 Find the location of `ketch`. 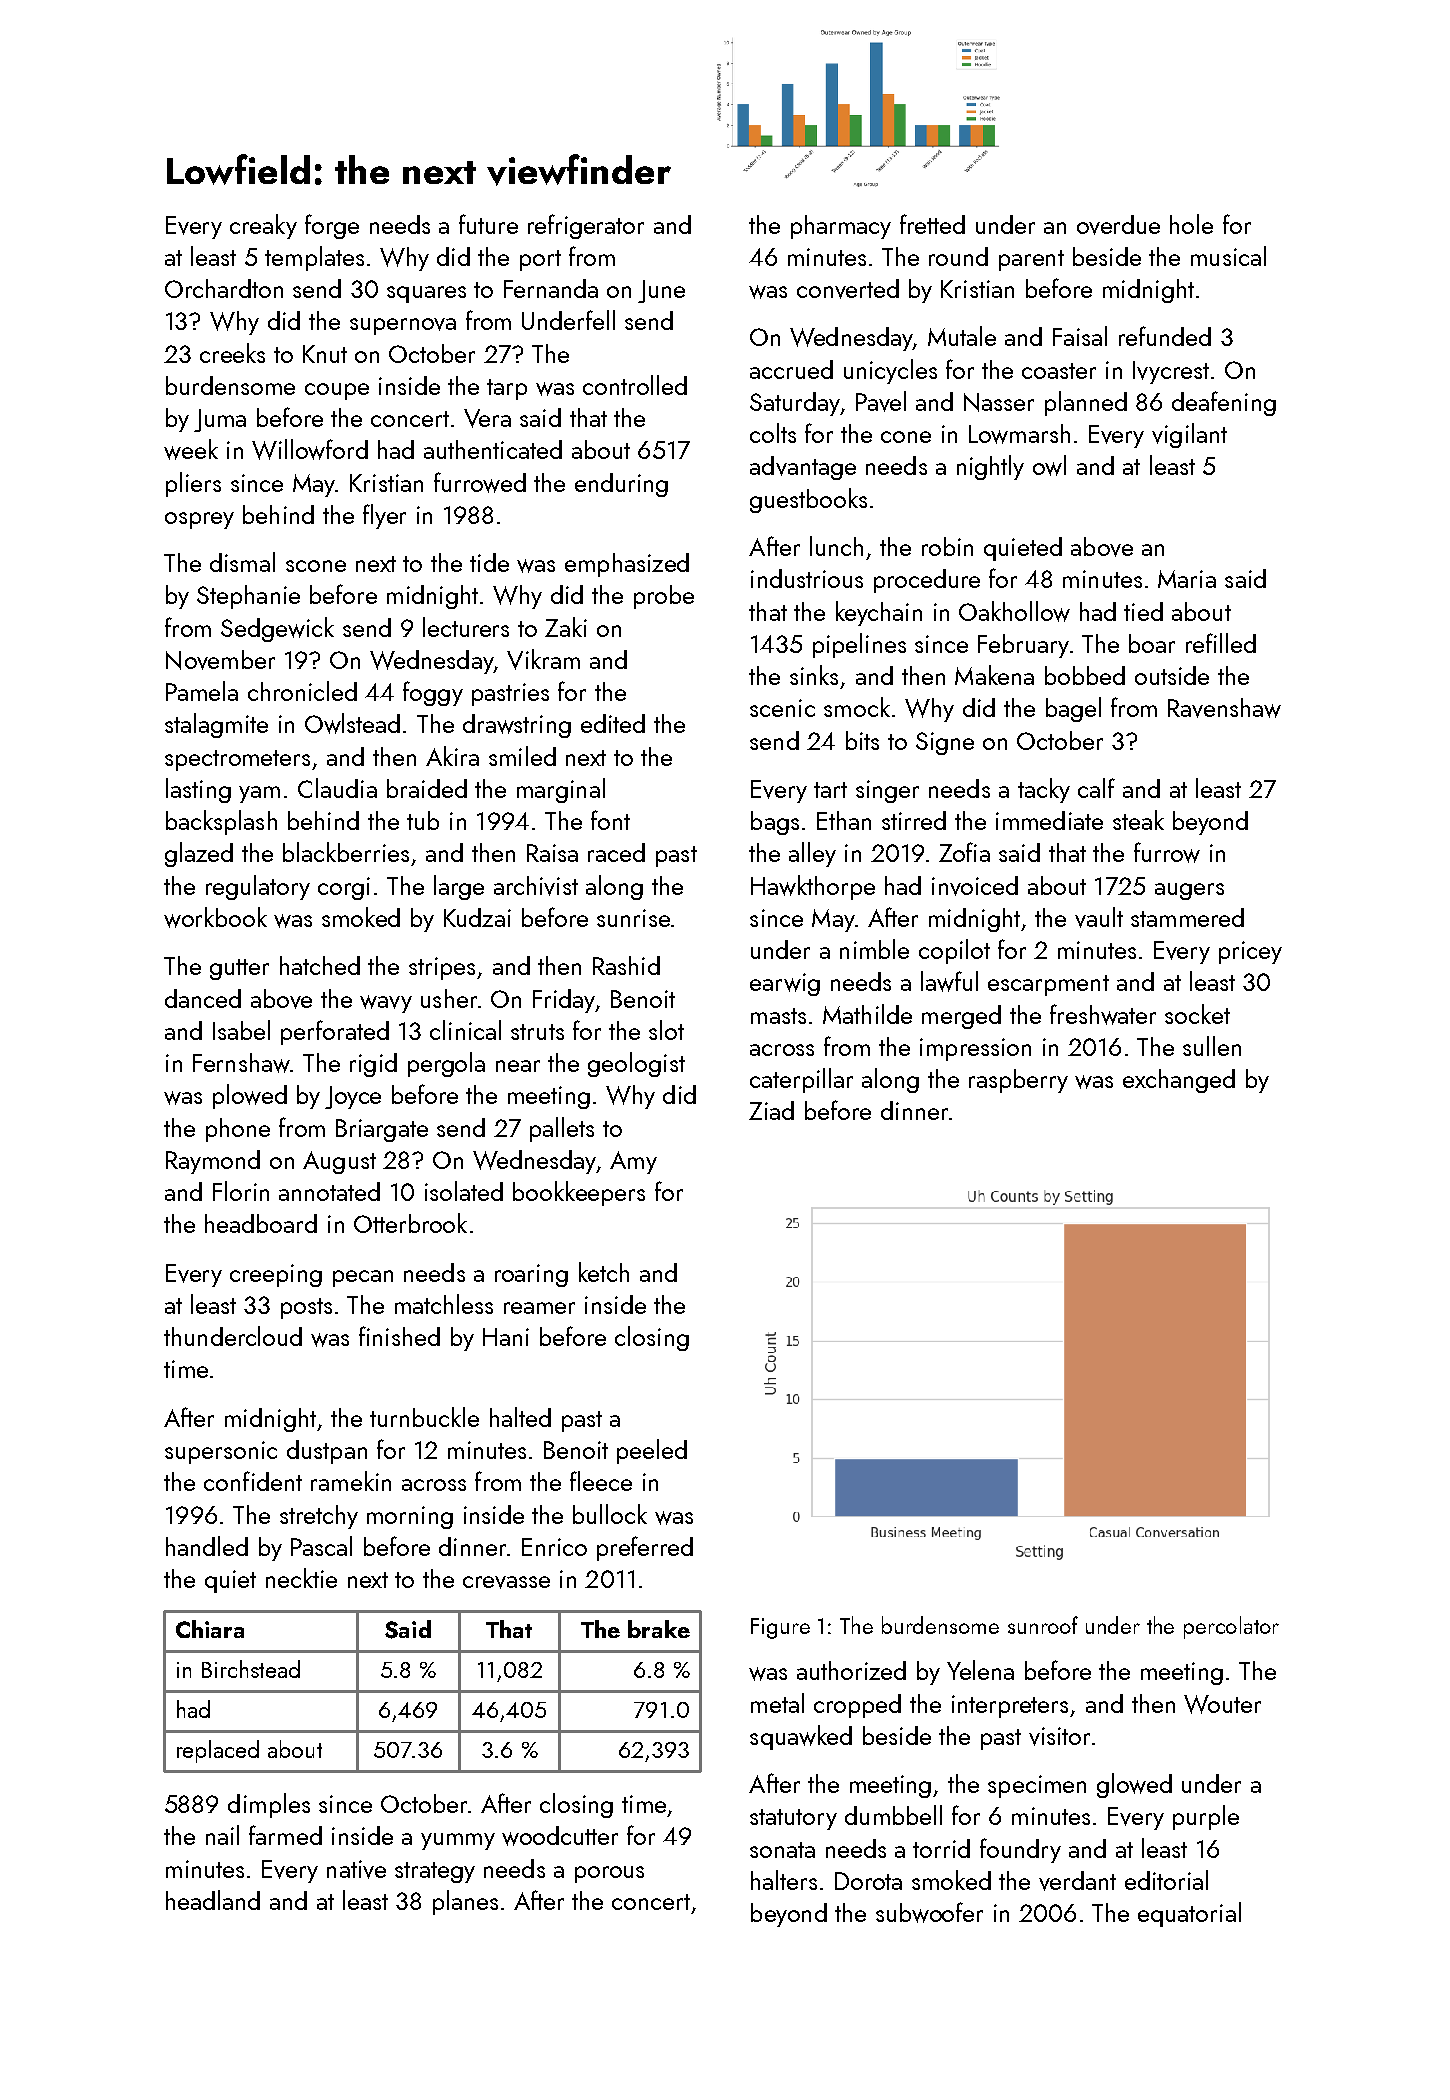

ketch is located at coordinates (604, 1272).
